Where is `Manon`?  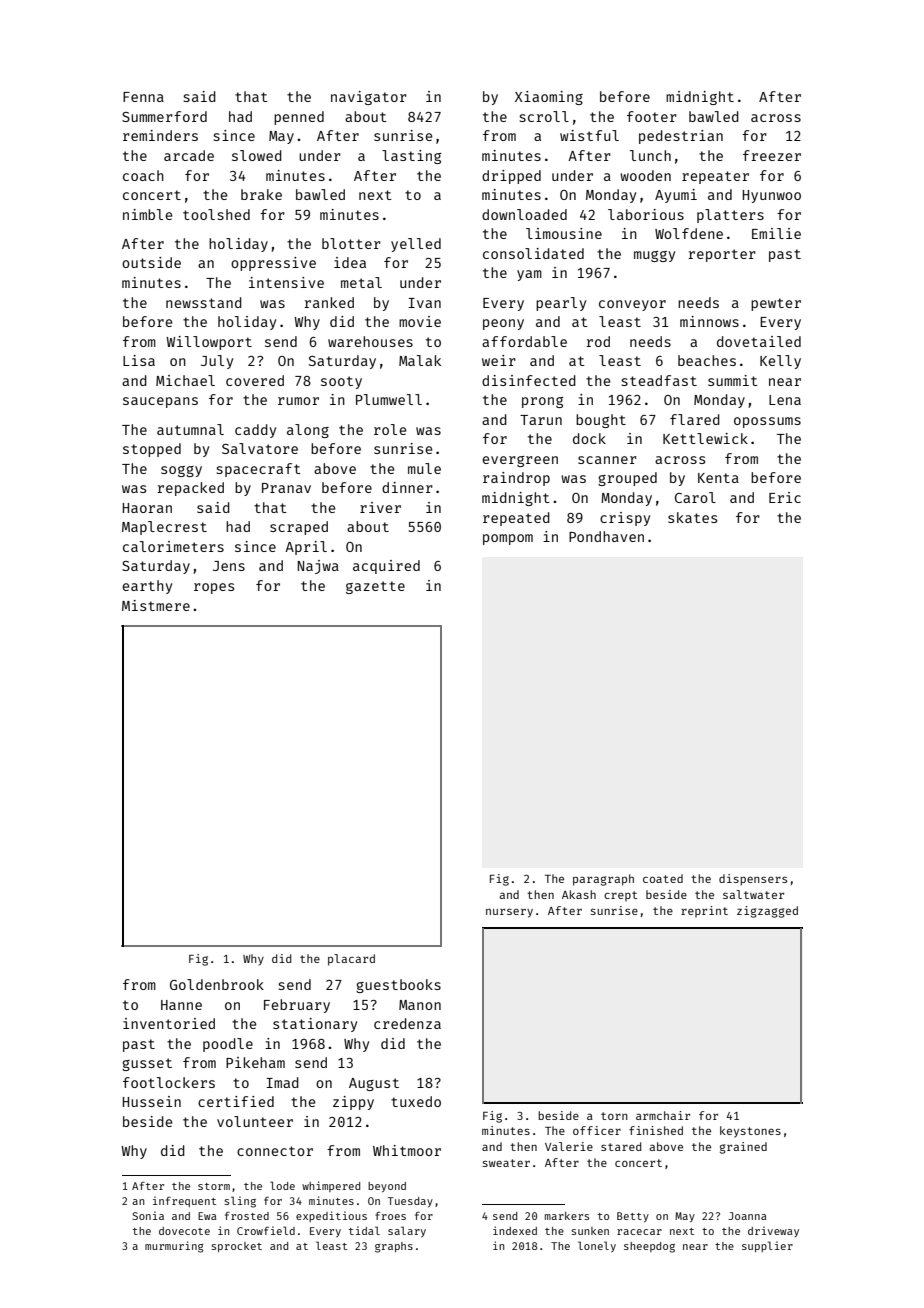 Manon is located at coordinates (420, 1005).
